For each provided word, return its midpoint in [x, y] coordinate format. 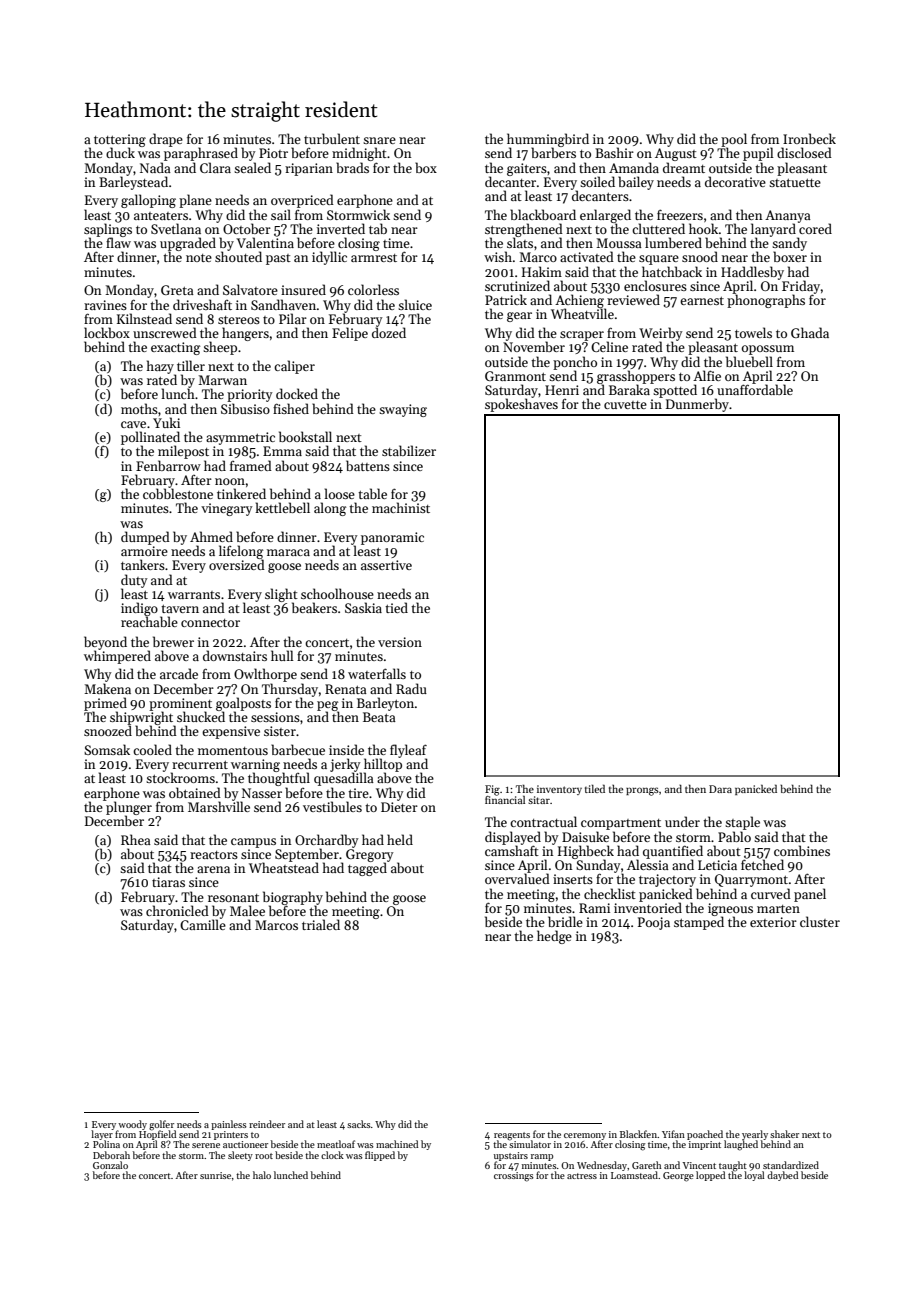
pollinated [150, 438]
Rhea [136, 839]
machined [397, 1144]
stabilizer [409, 450]
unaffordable [755, 389]
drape [166, 140]
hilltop [383, 765]
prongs [642, 791]
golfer [161, 1125]
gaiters [527, 169]
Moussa [619, 243]
